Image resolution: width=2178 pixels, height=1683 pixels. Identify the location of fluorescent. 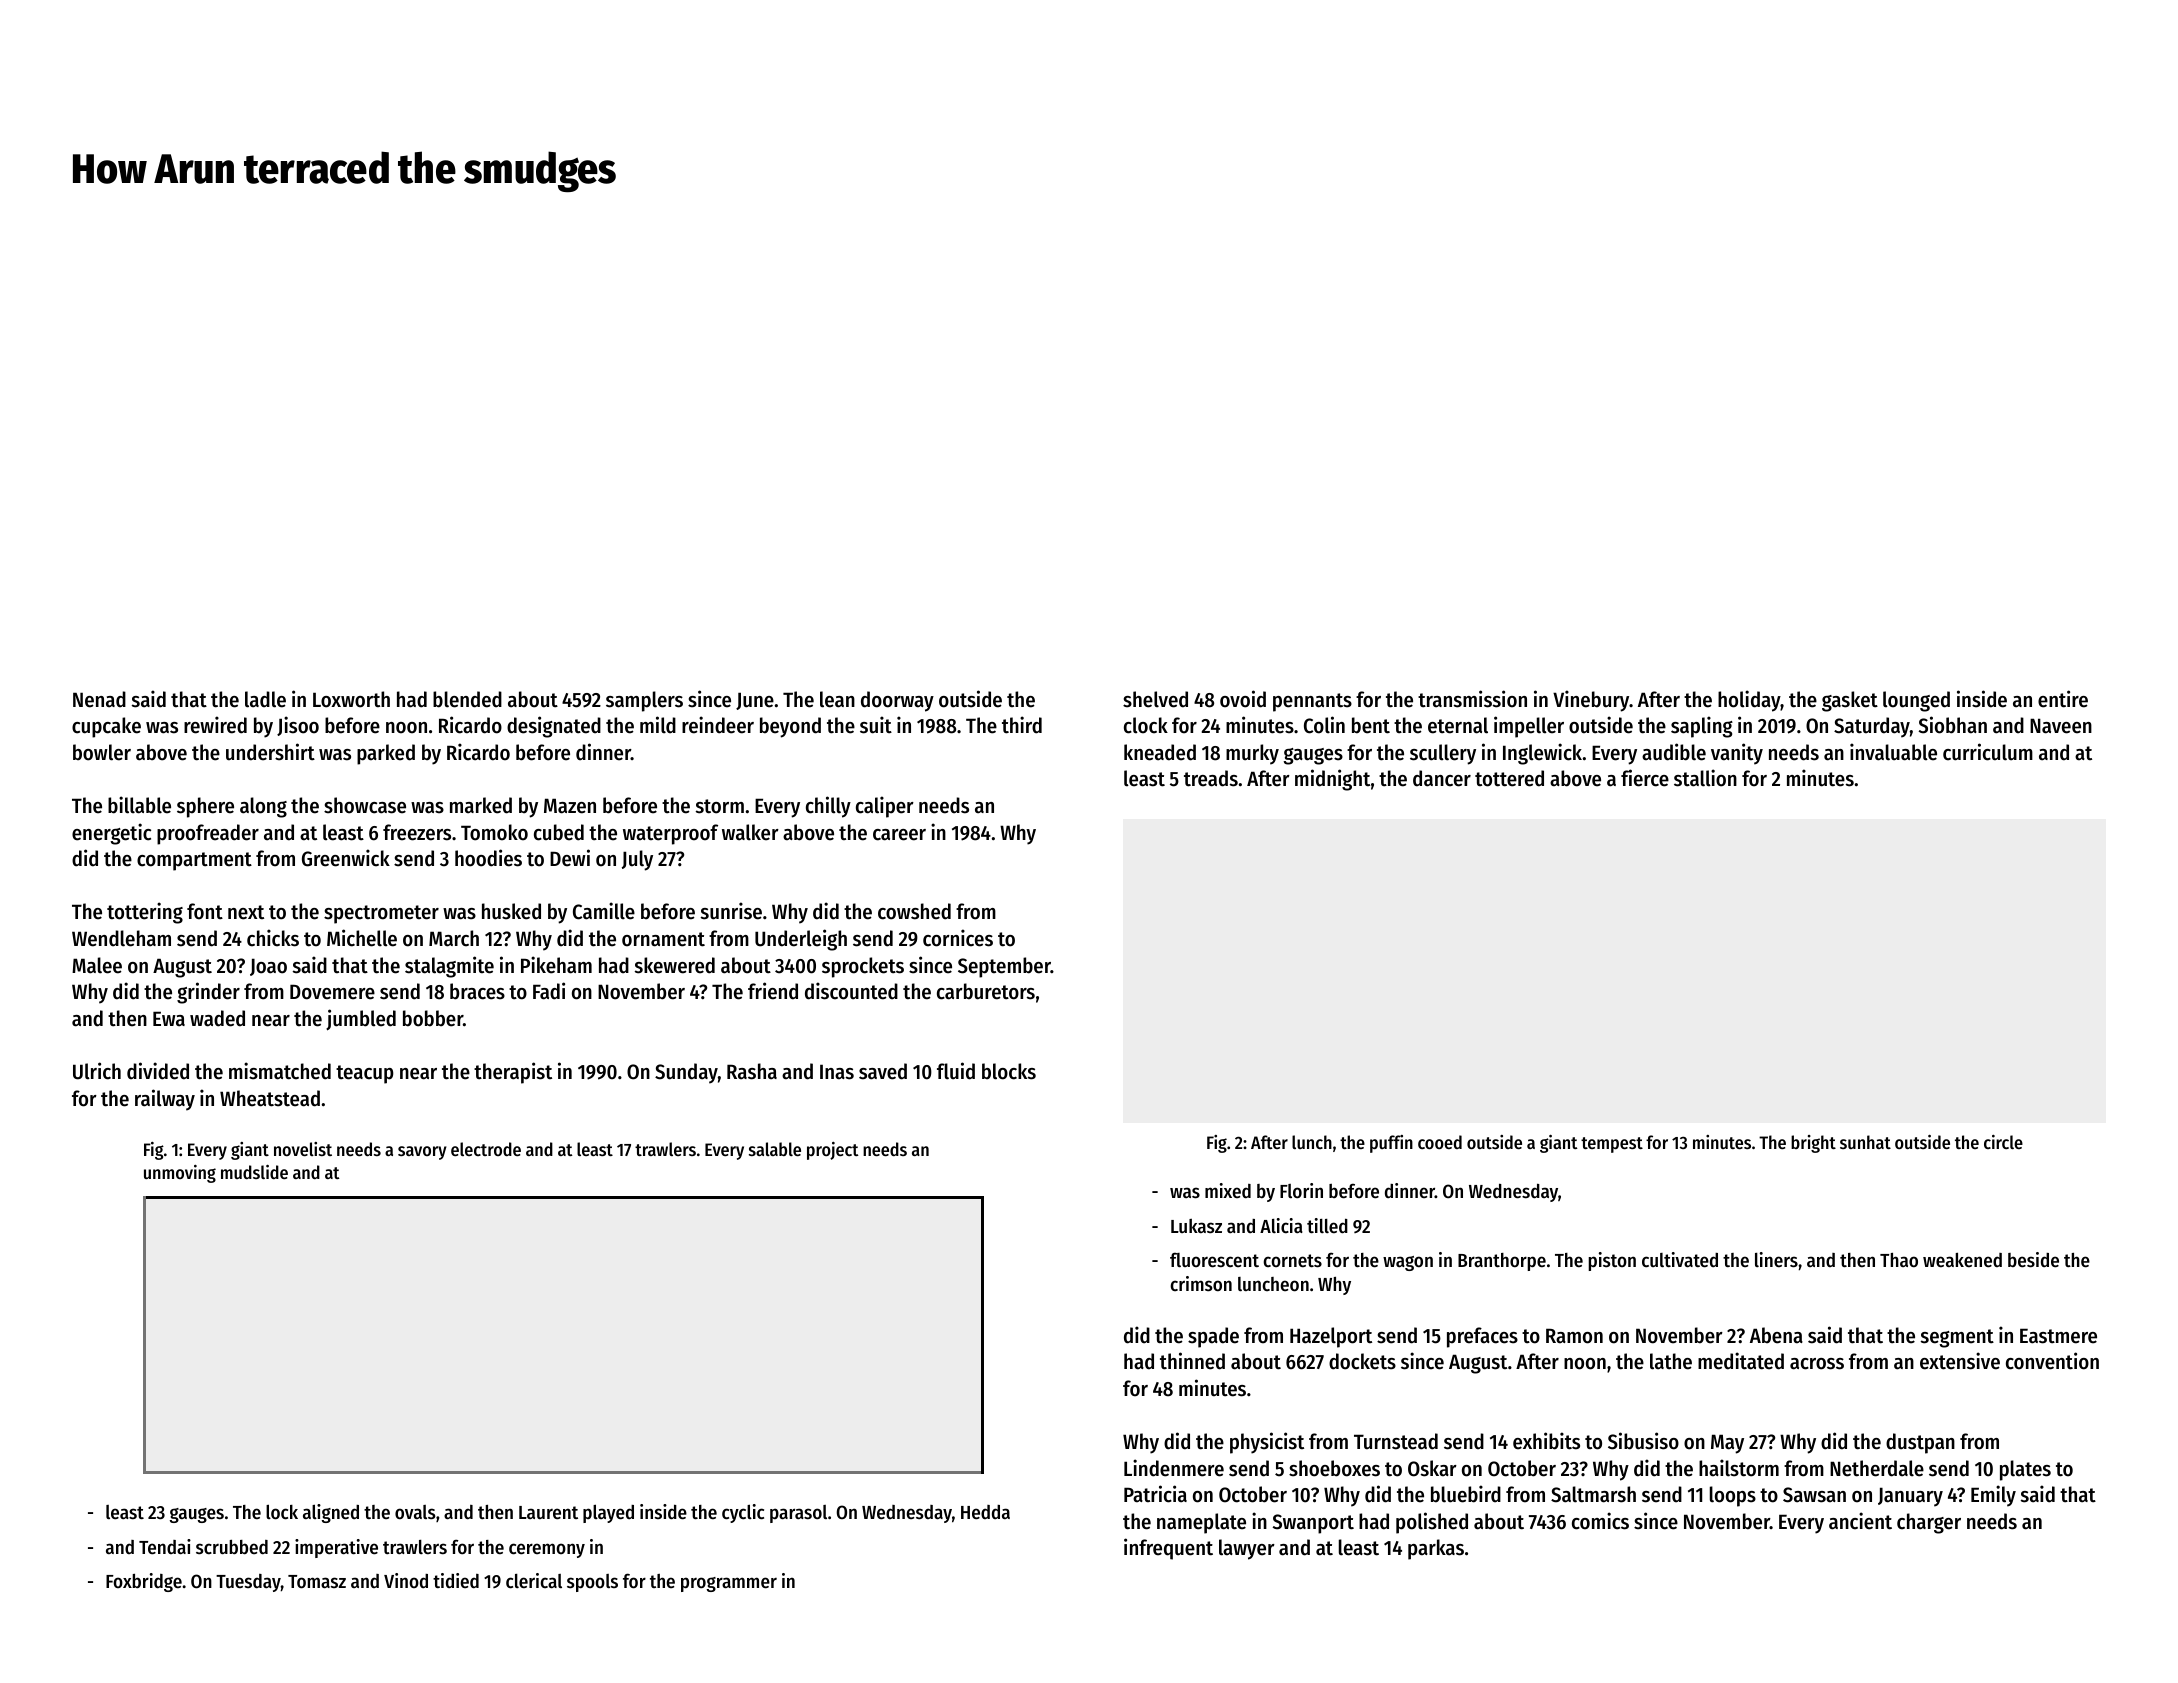
(1214, 1260).
